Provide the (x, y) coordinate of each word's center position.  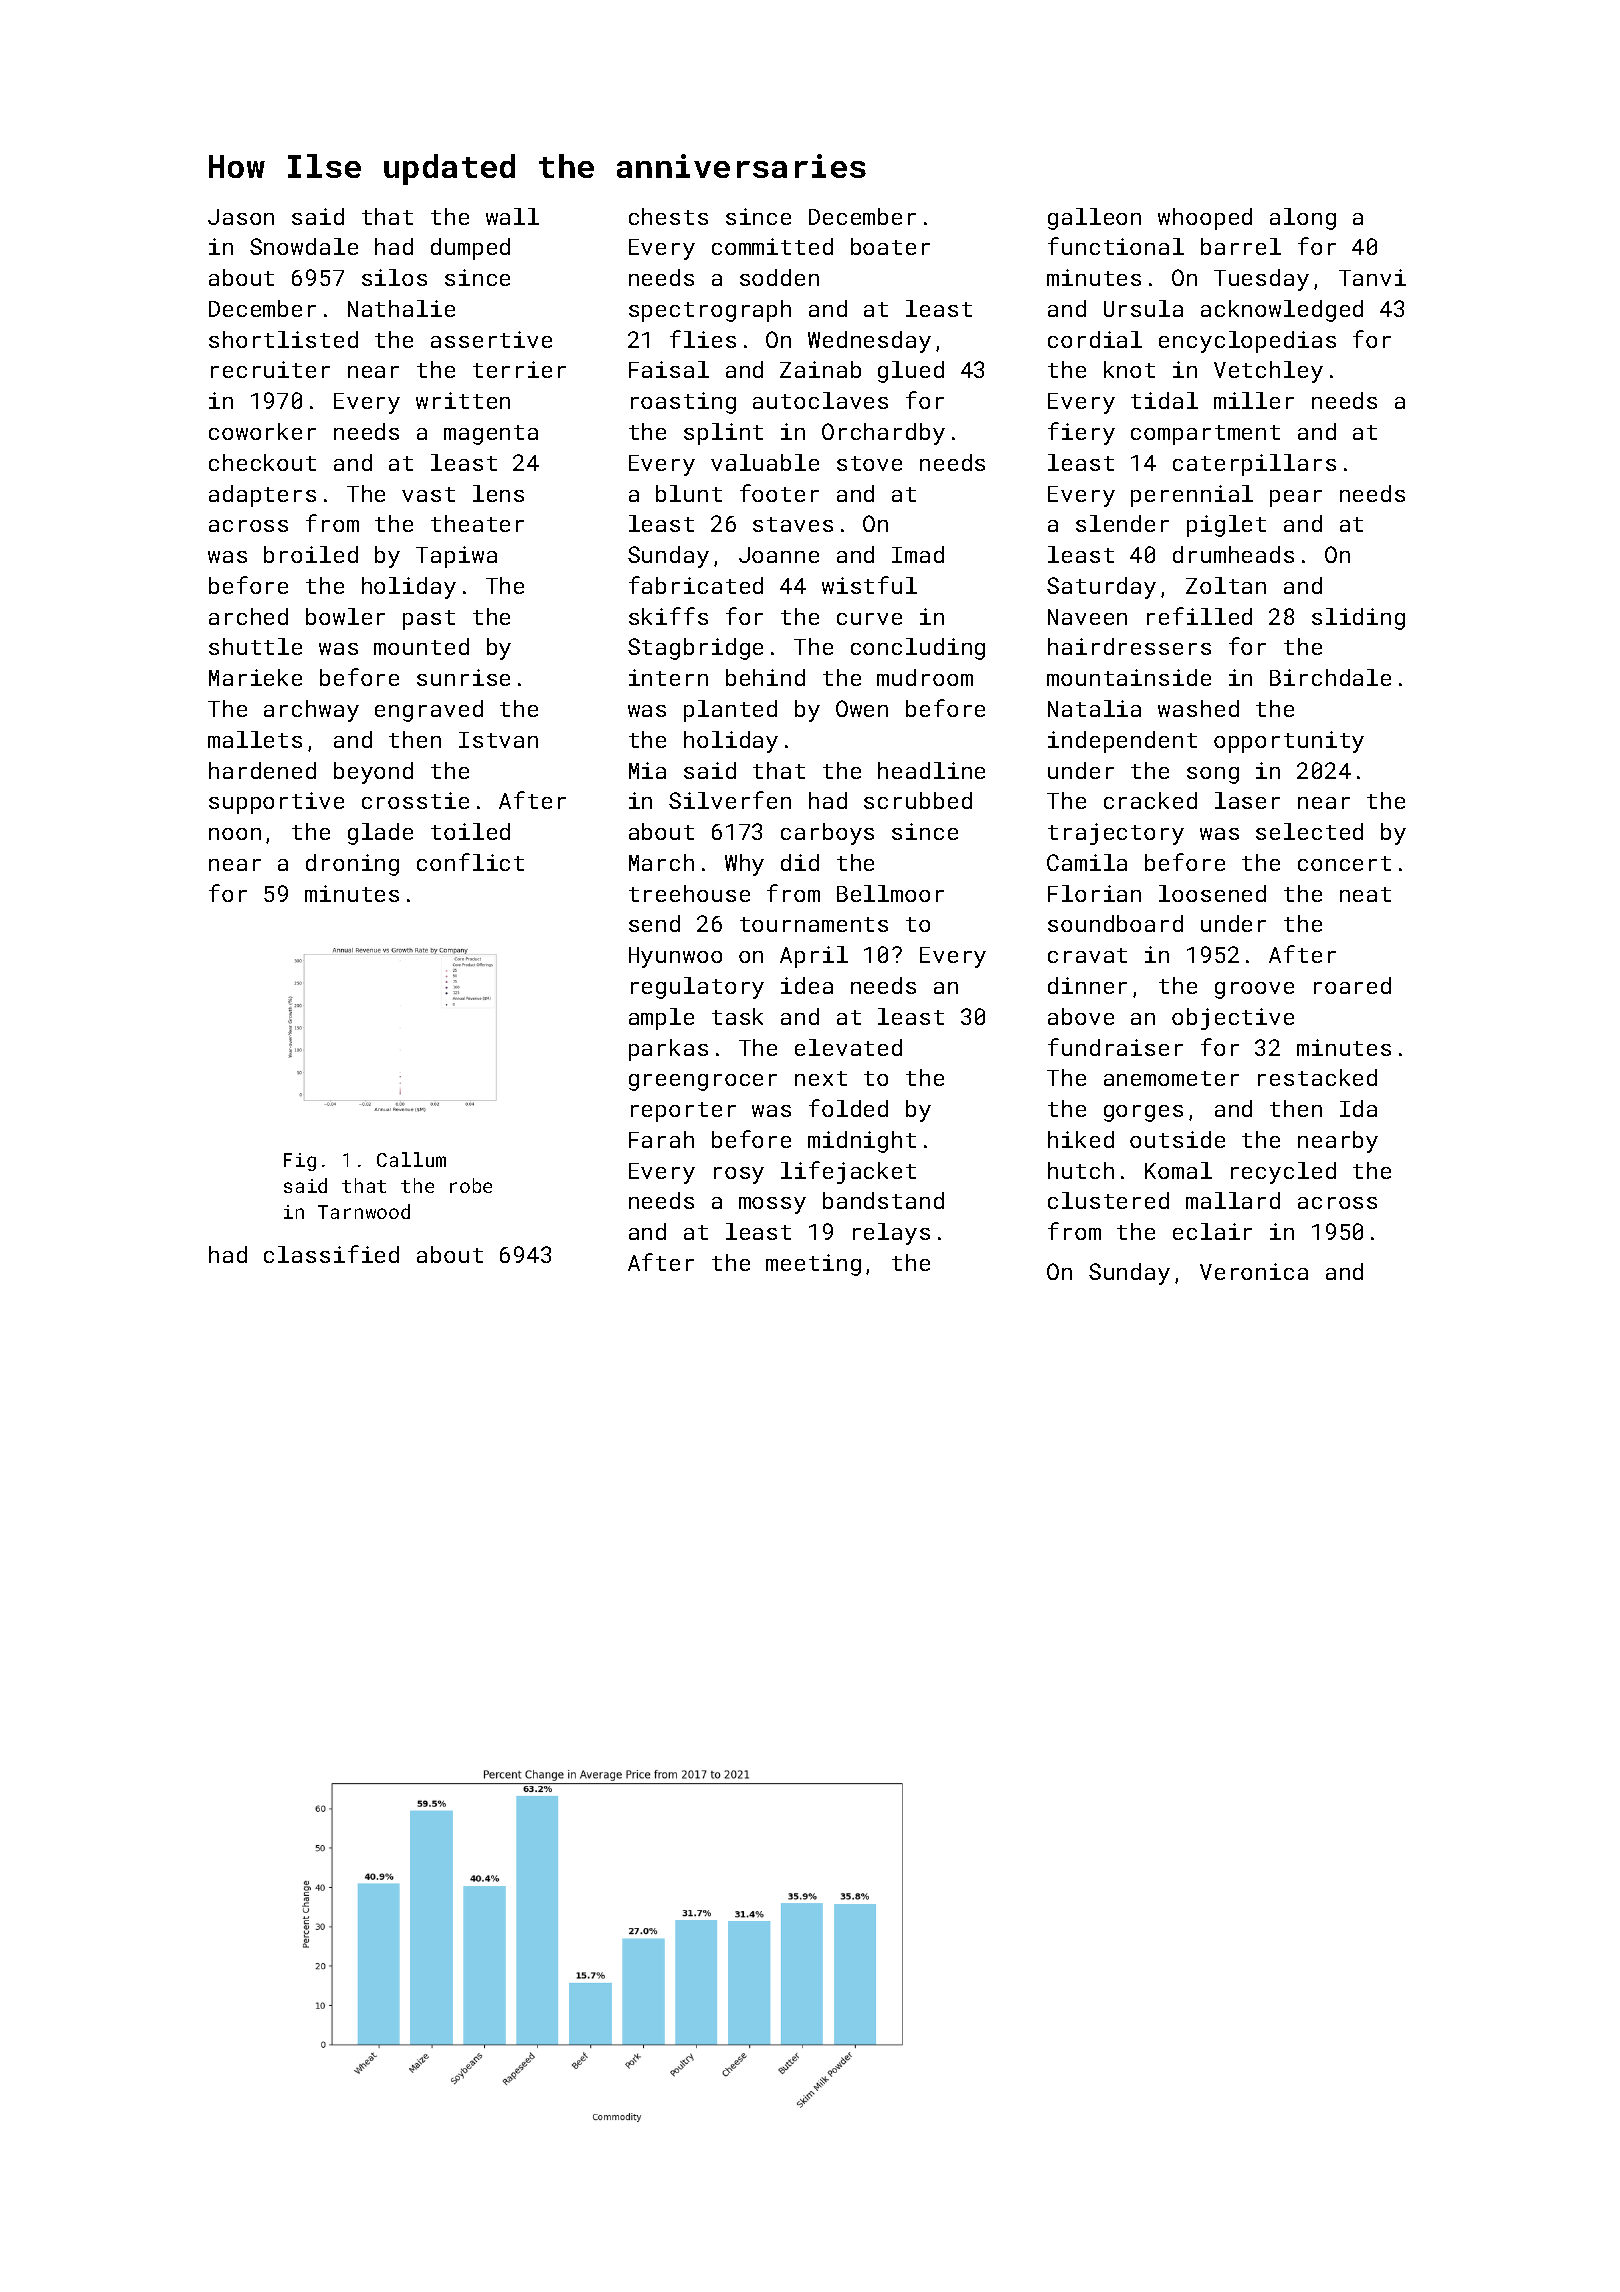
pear (1296, 498)
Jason (241, 217)
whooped (1205, 219)
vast (428, 494)
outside (1177, 1139)
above (1081, 1016)
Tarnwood (364, 1211)
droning (352, 865)
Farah (661, 1139)
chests (668, 216)
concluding (918, 649)
